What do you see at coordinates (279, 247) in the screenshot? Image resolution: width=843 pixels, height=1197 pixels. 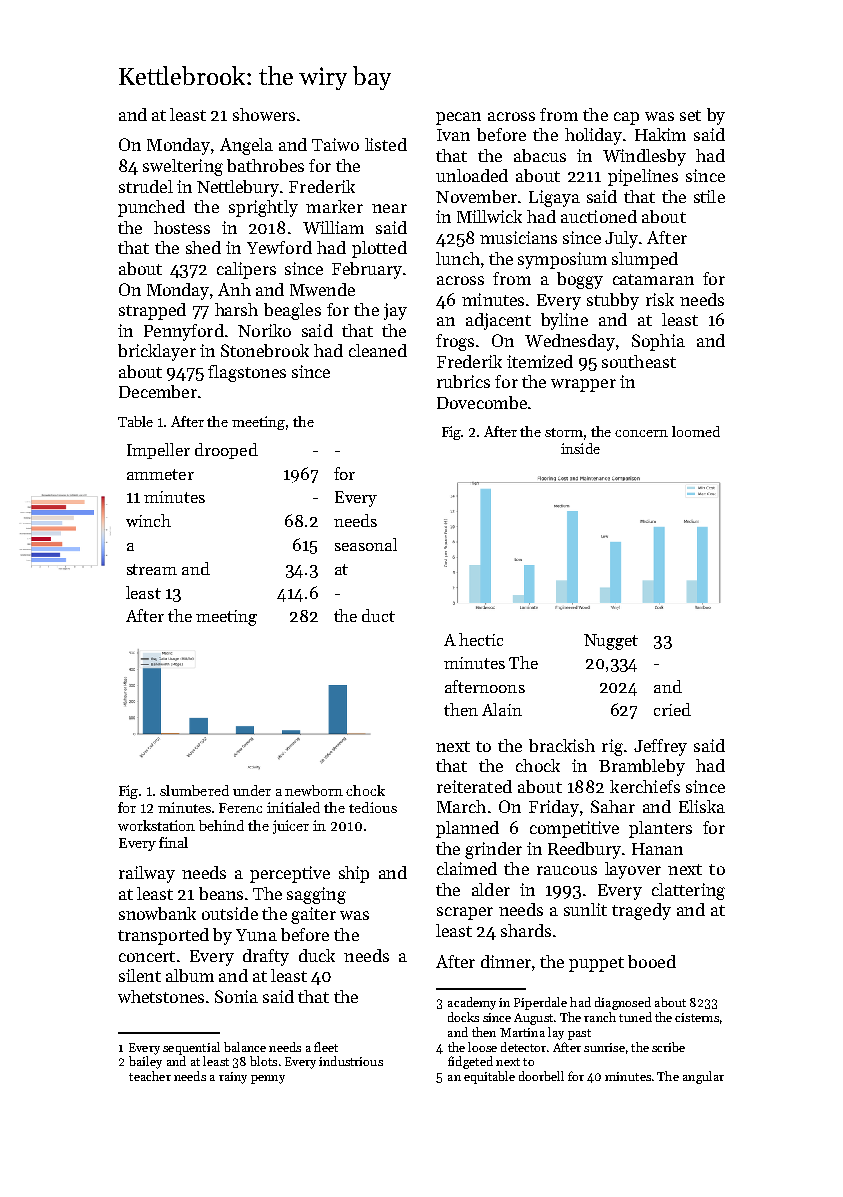 I see `Yewford` at bounding box center [279, 247].
